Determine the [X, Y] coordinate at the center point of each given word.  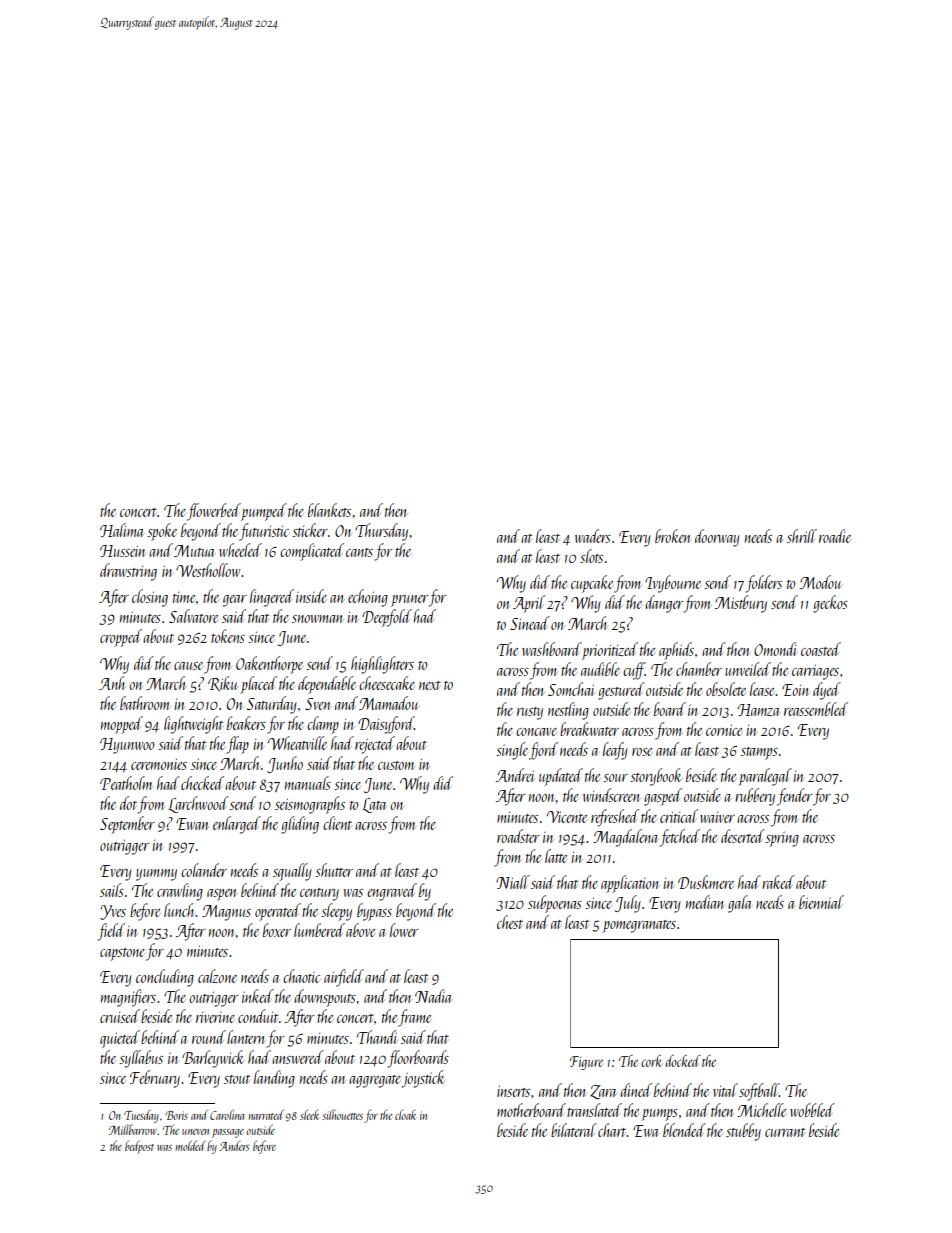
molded [190, 1145]
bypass [374, 912]
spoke [162, 532]
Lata [374, 805]
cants [359, 552]
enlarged [237, 825]
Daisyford [386, 725]
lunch [180, 910]
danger [664, 604]
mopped [122, 725]
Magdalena [625, 838]
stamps [759, 753]
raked [778, 882]
